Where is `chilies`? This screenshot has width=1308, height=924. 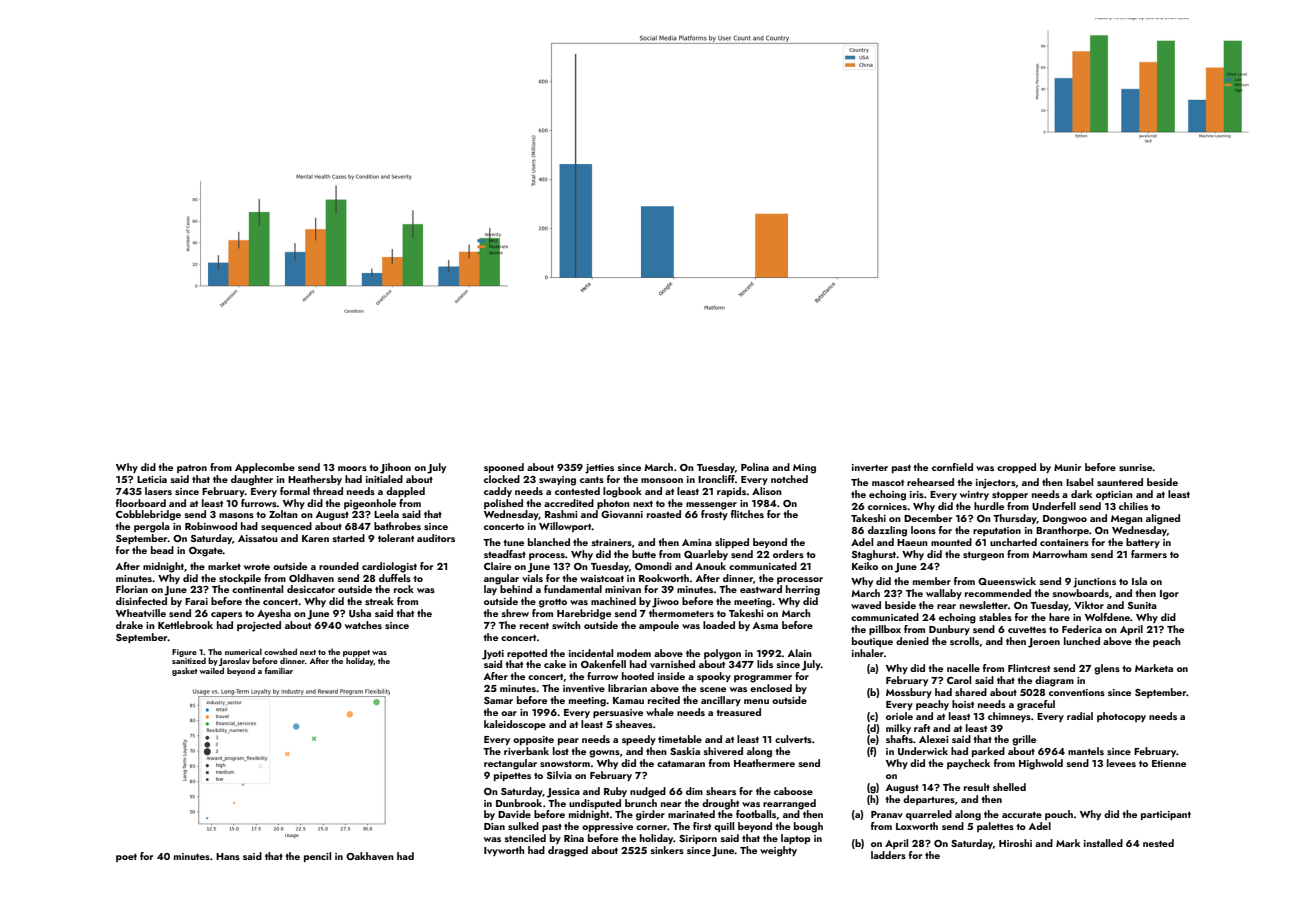
chilies is located at coordinates (1133, 506).
